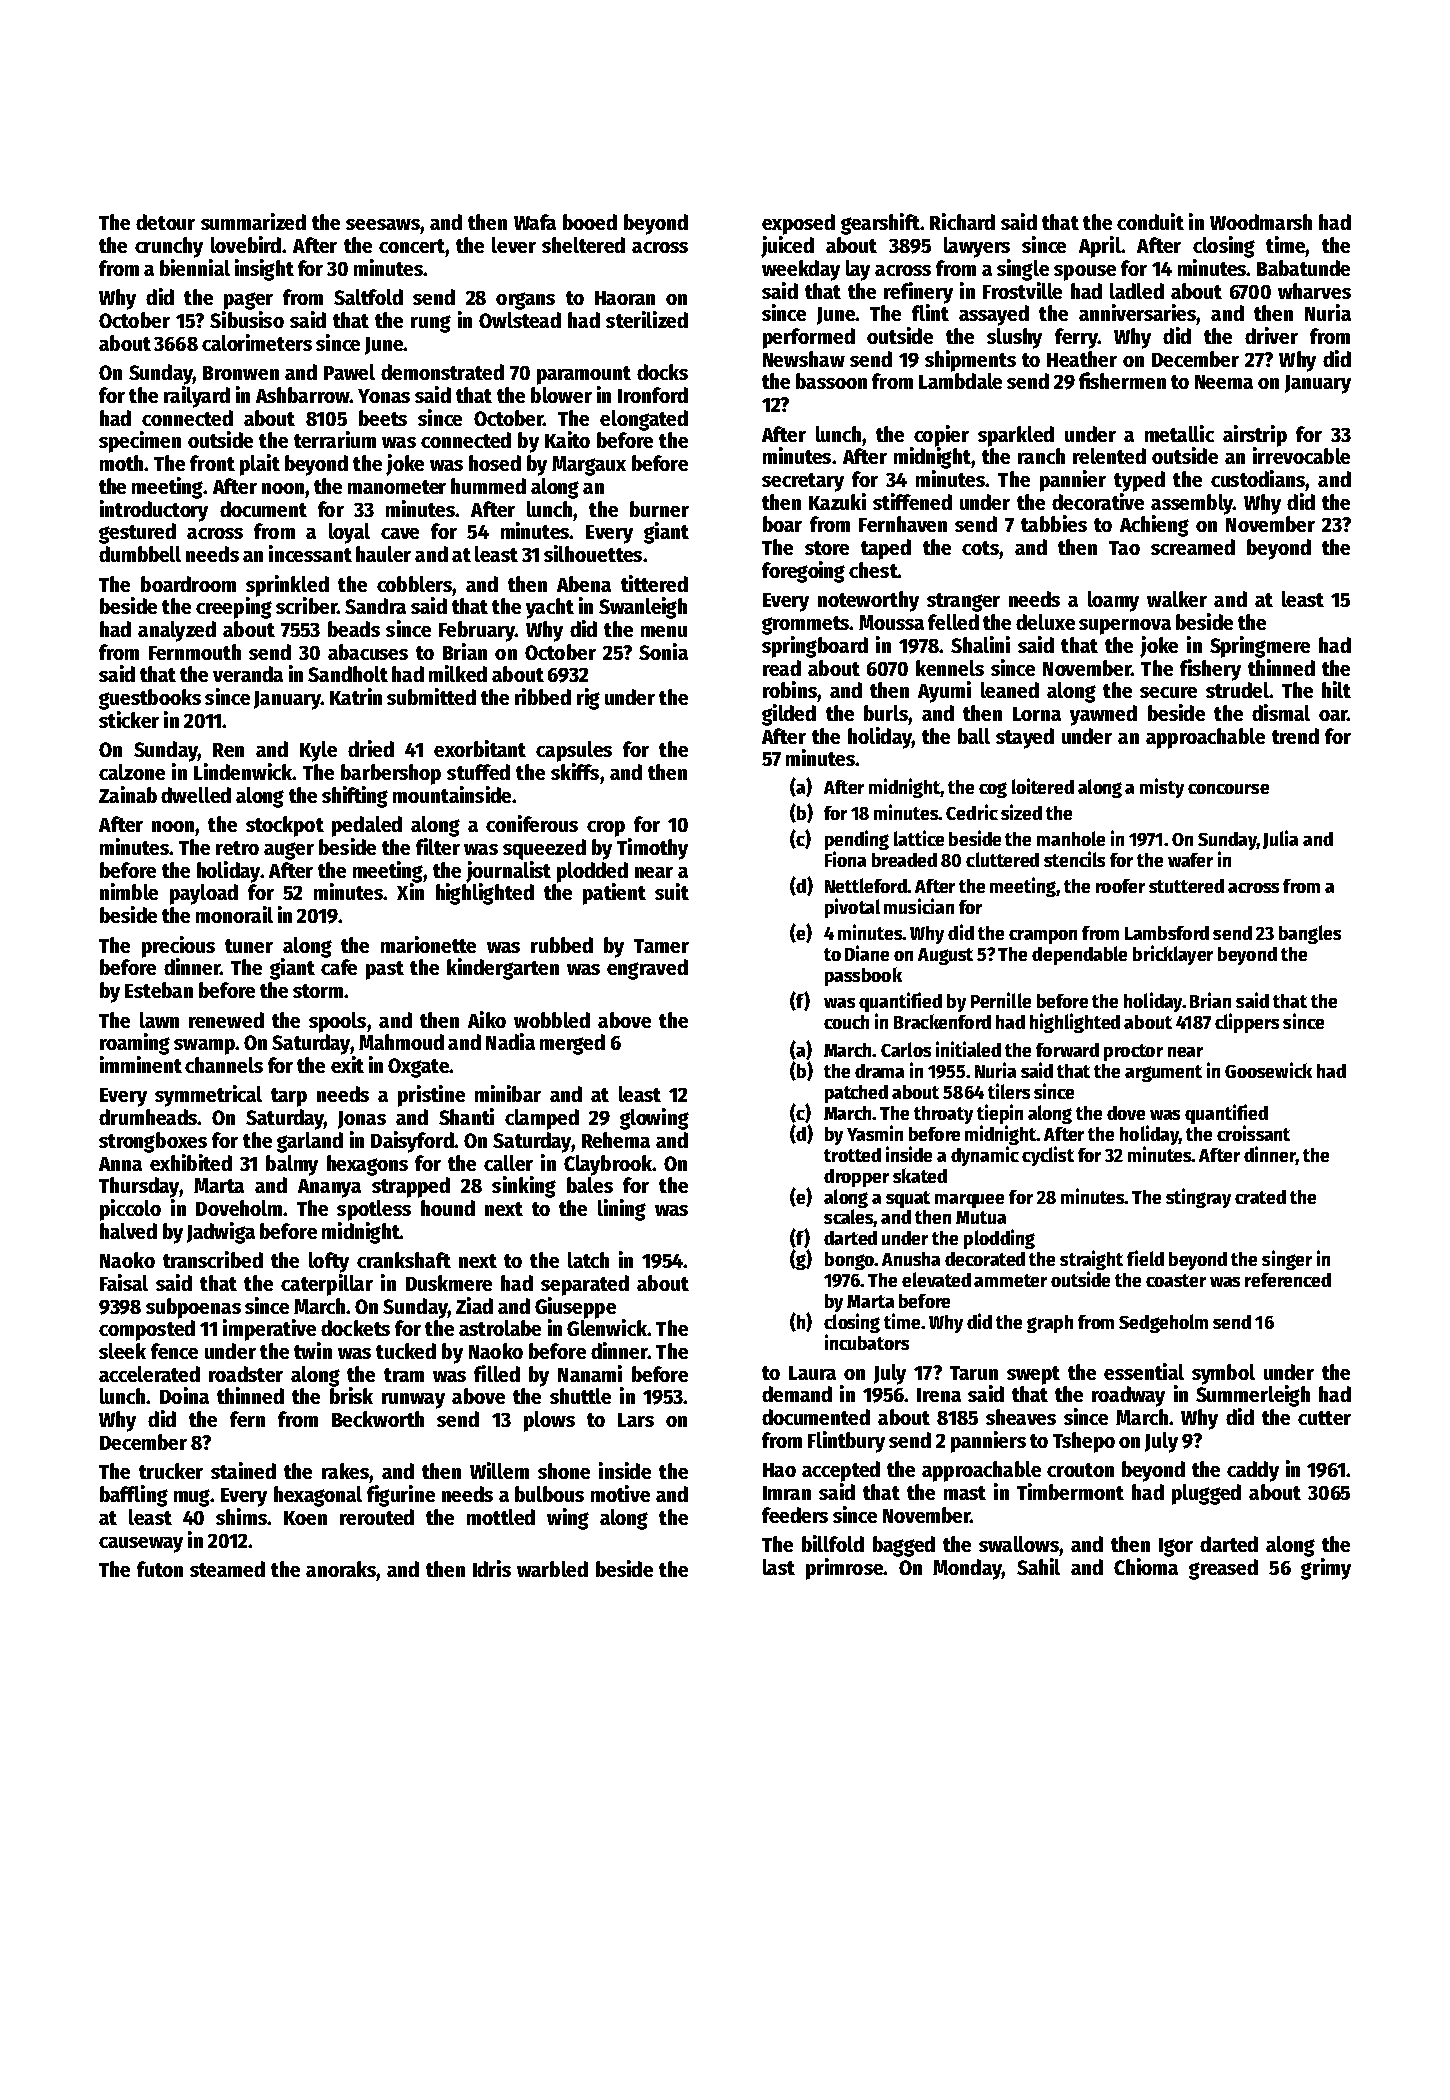 The width and height of the page is (1450, 2100). What do you see at coordinates (253, 221) in the page?
I see `summarized` at bounding box center [253, 221].
